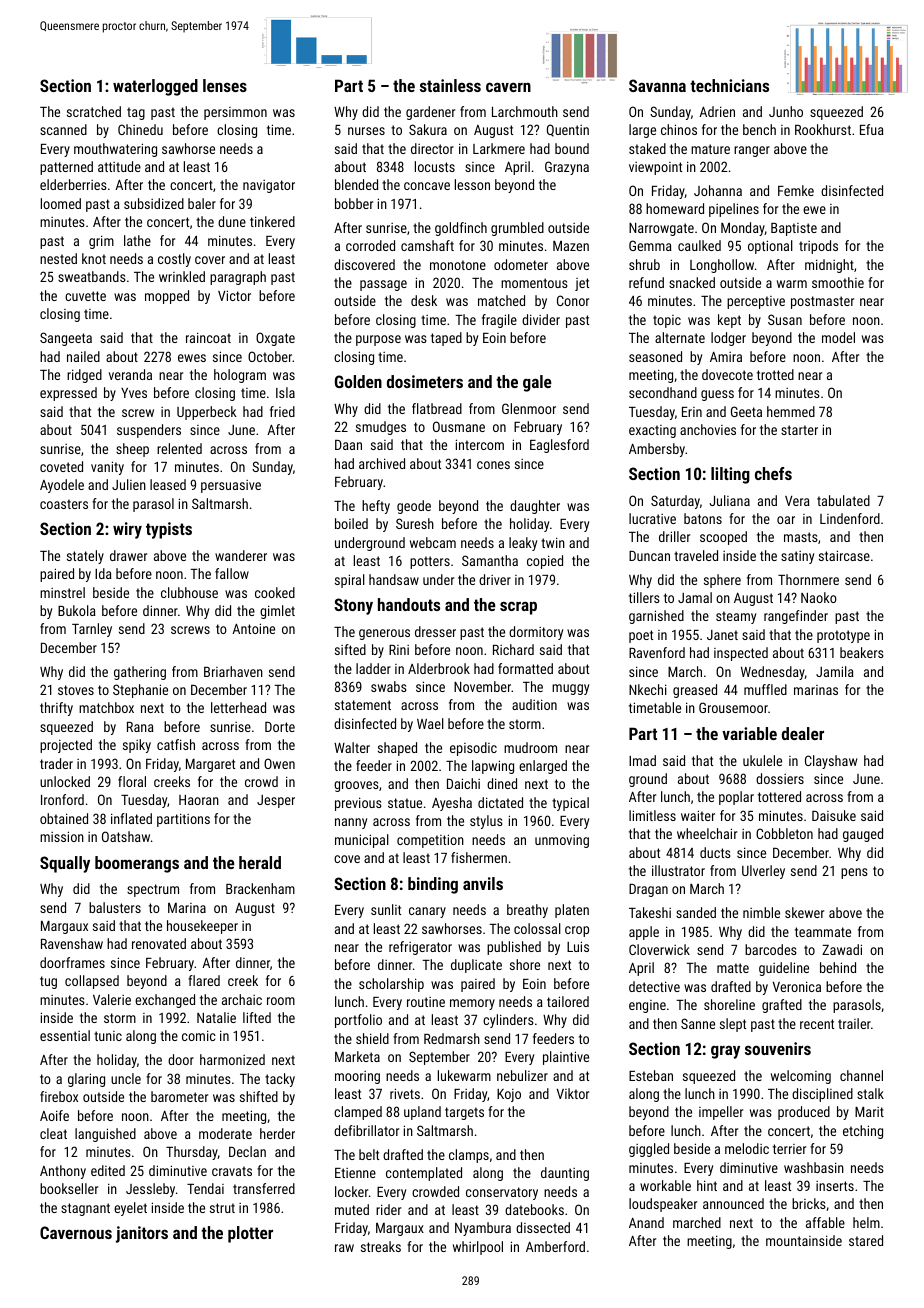  What do you see at coordinates (155, 87) in the document?
I see `waterlogged` at bounding box center [155, 87].
